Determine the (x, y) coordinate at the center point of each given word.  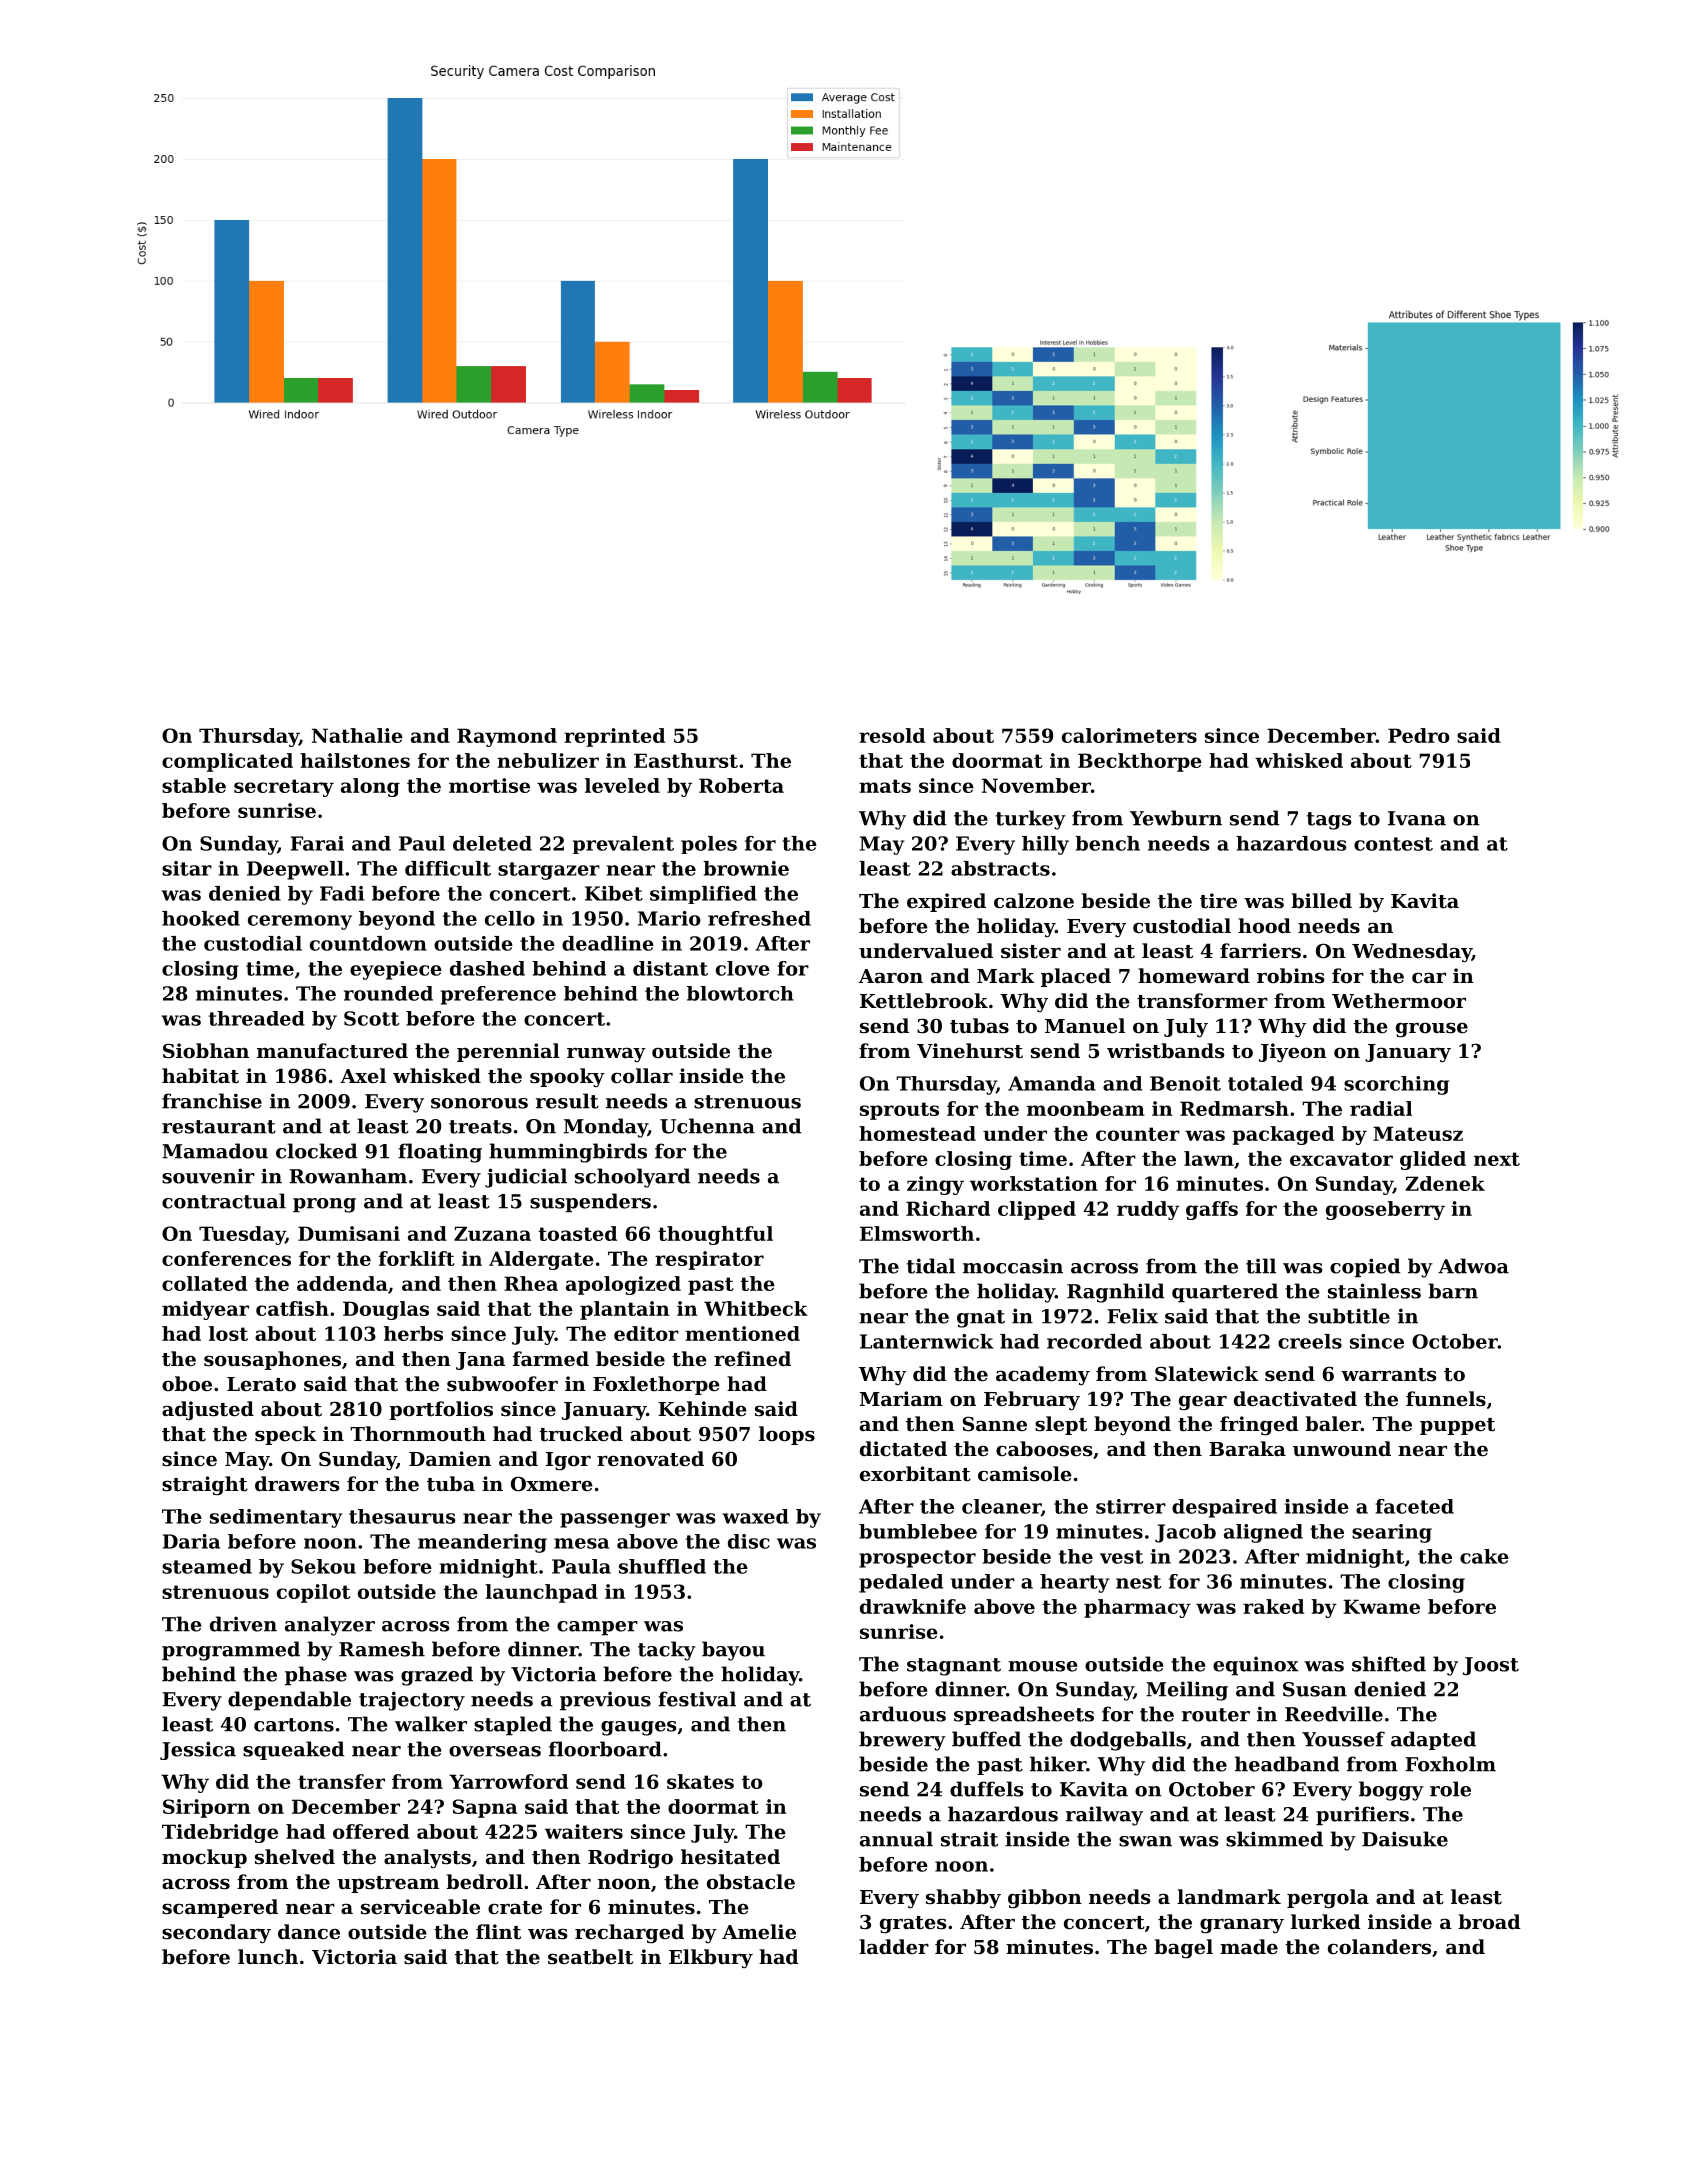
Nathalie (357, 735)
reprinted (614, 737)
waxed (755, 1516)
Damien (450, 1458)
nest (1138, 1582)
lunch (268, 1956)
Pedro (1419, 735)
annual (896, 1839)
